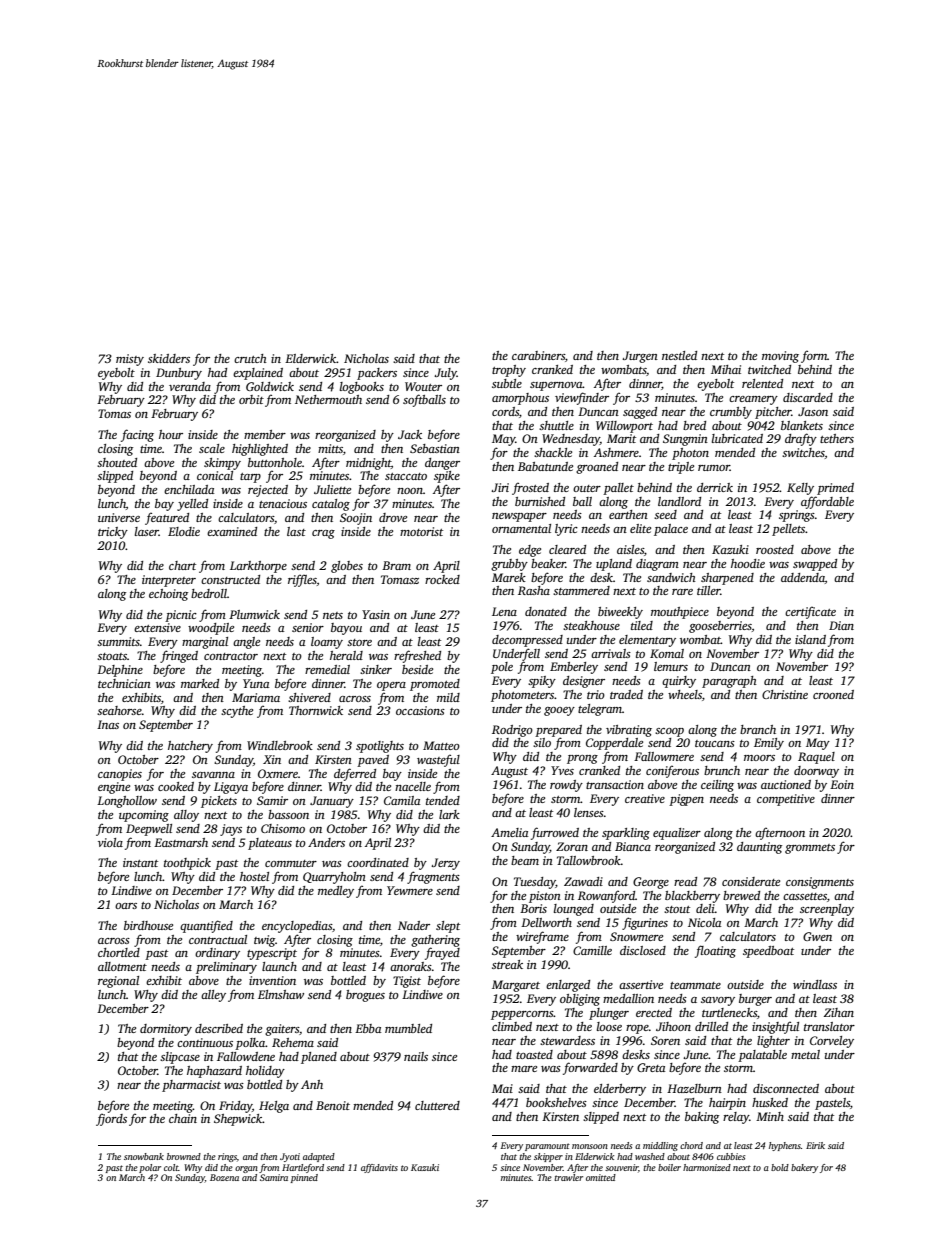 The height and width of the document is (1233, 952). I want to click on nestled, so click(679, 355).
